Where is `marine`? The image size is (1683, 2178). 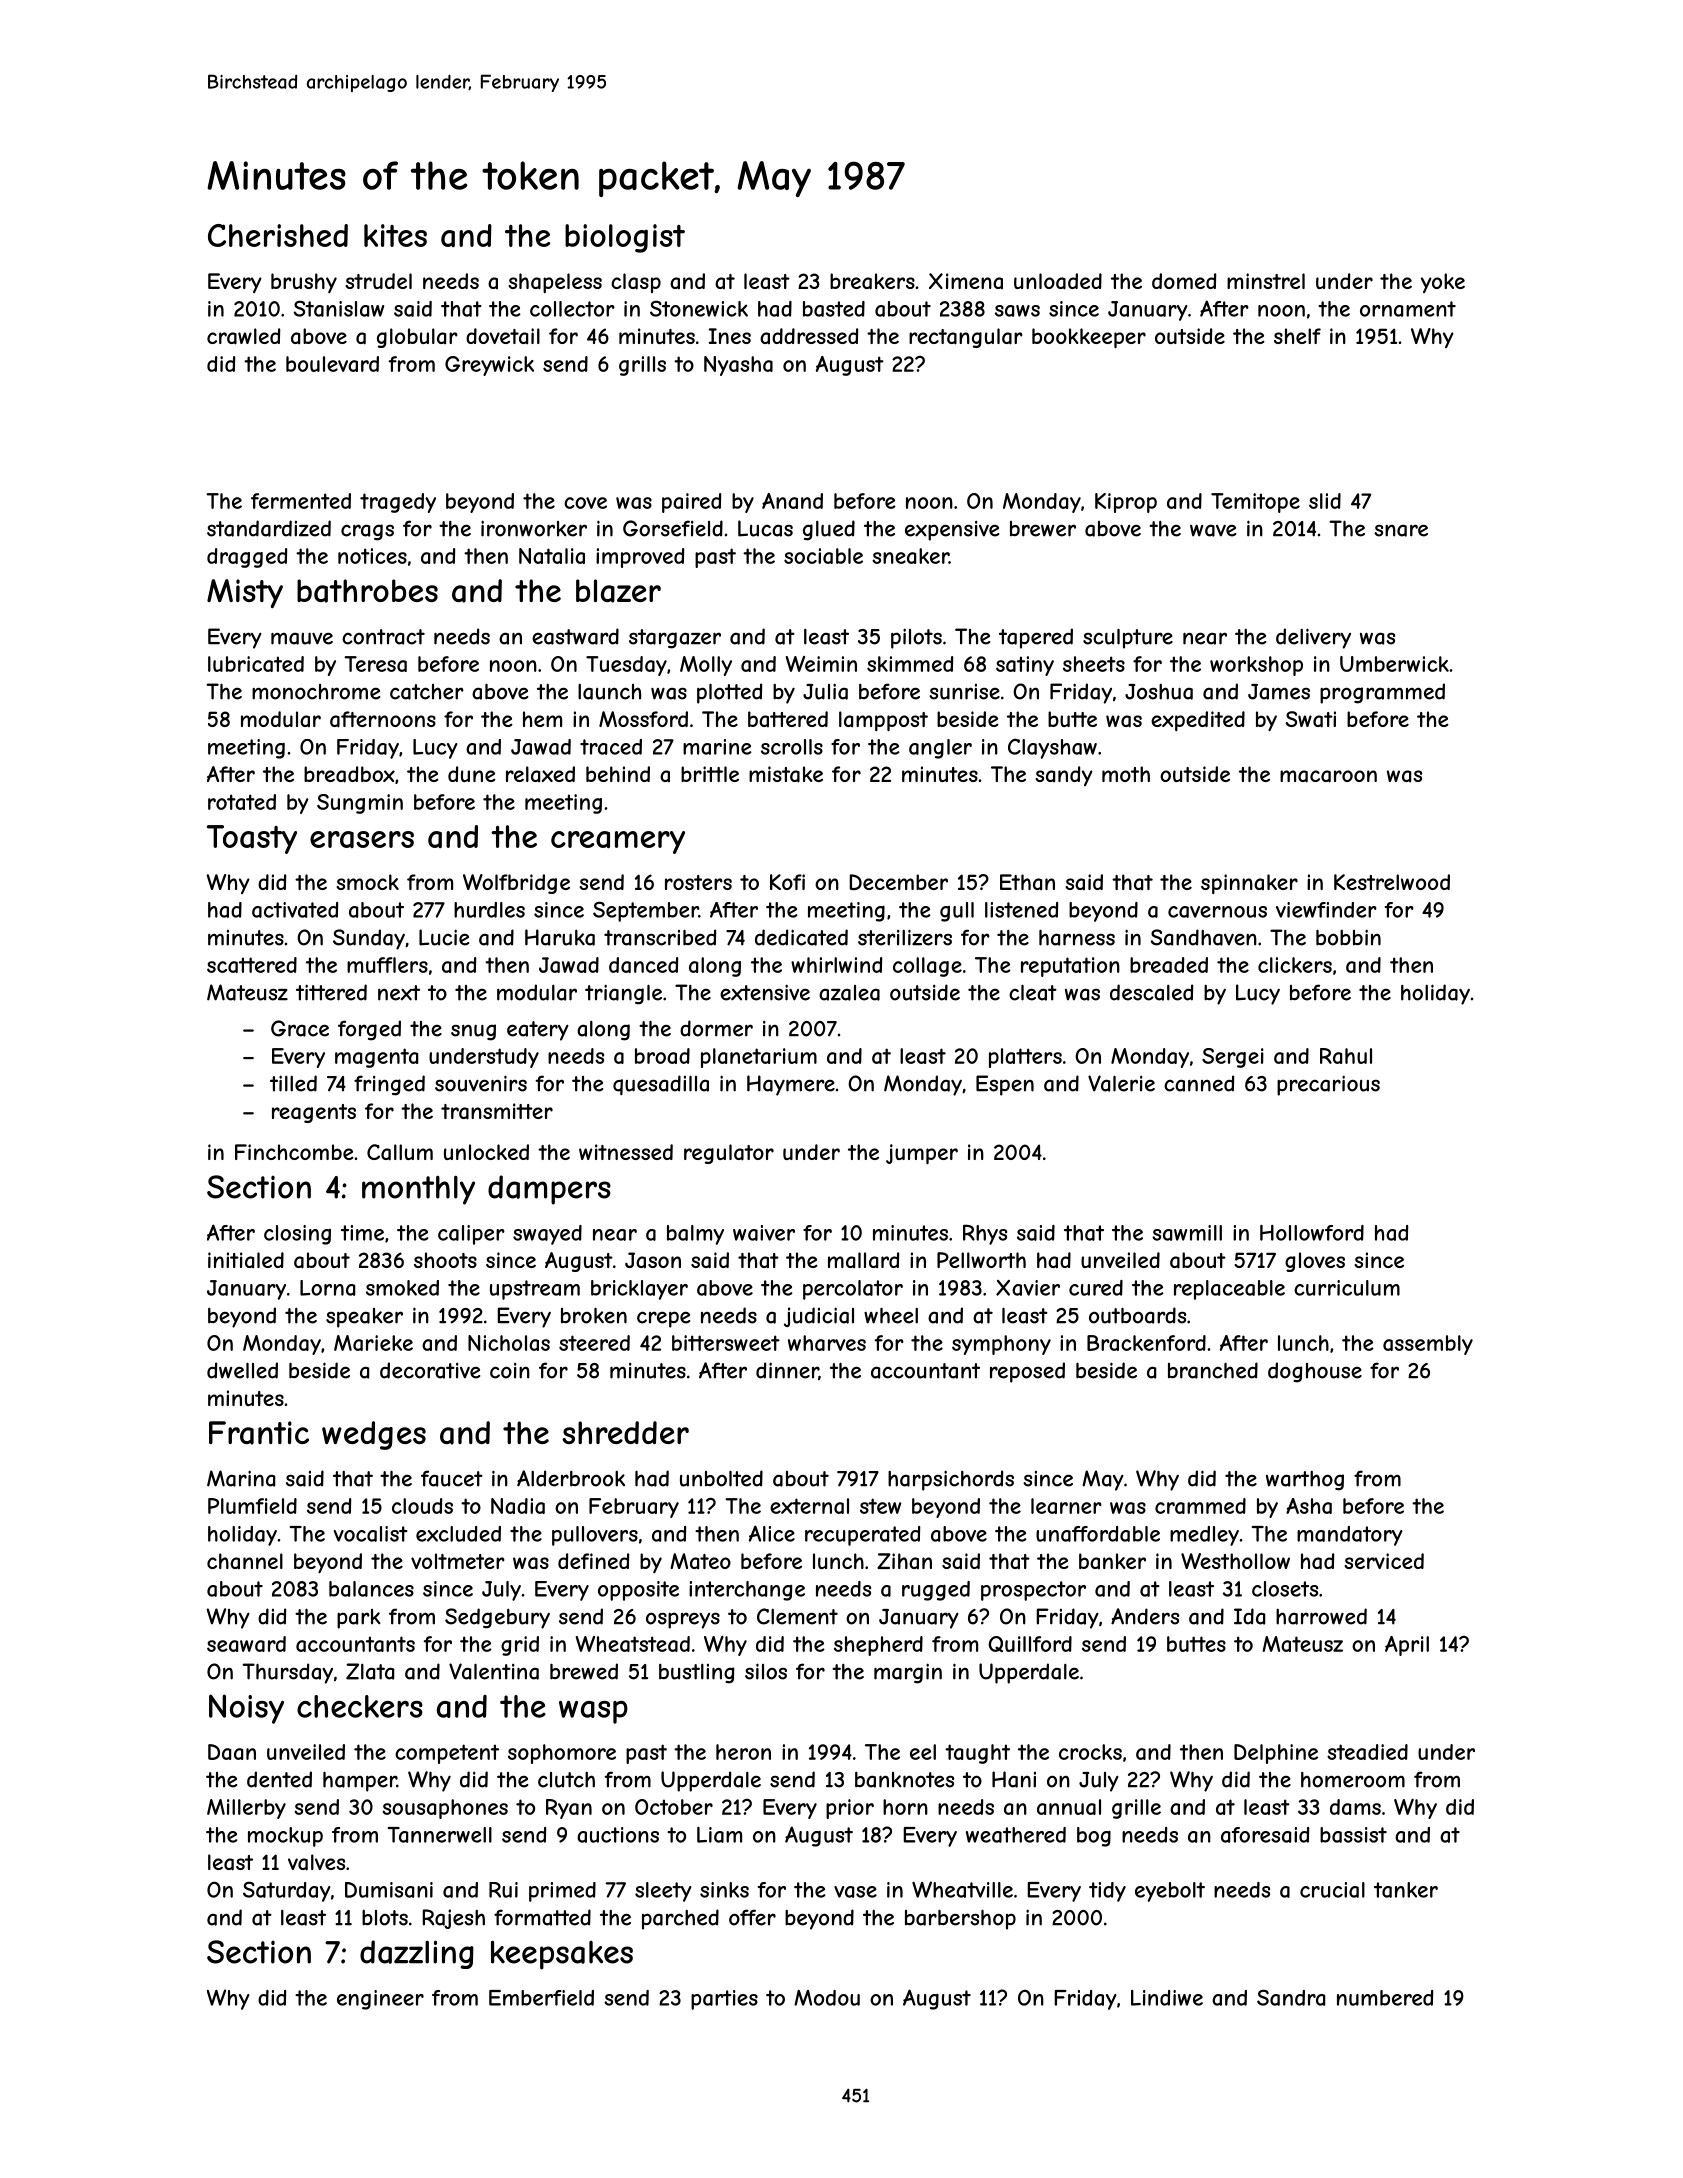 marine is located at coordinates (717, 747).
